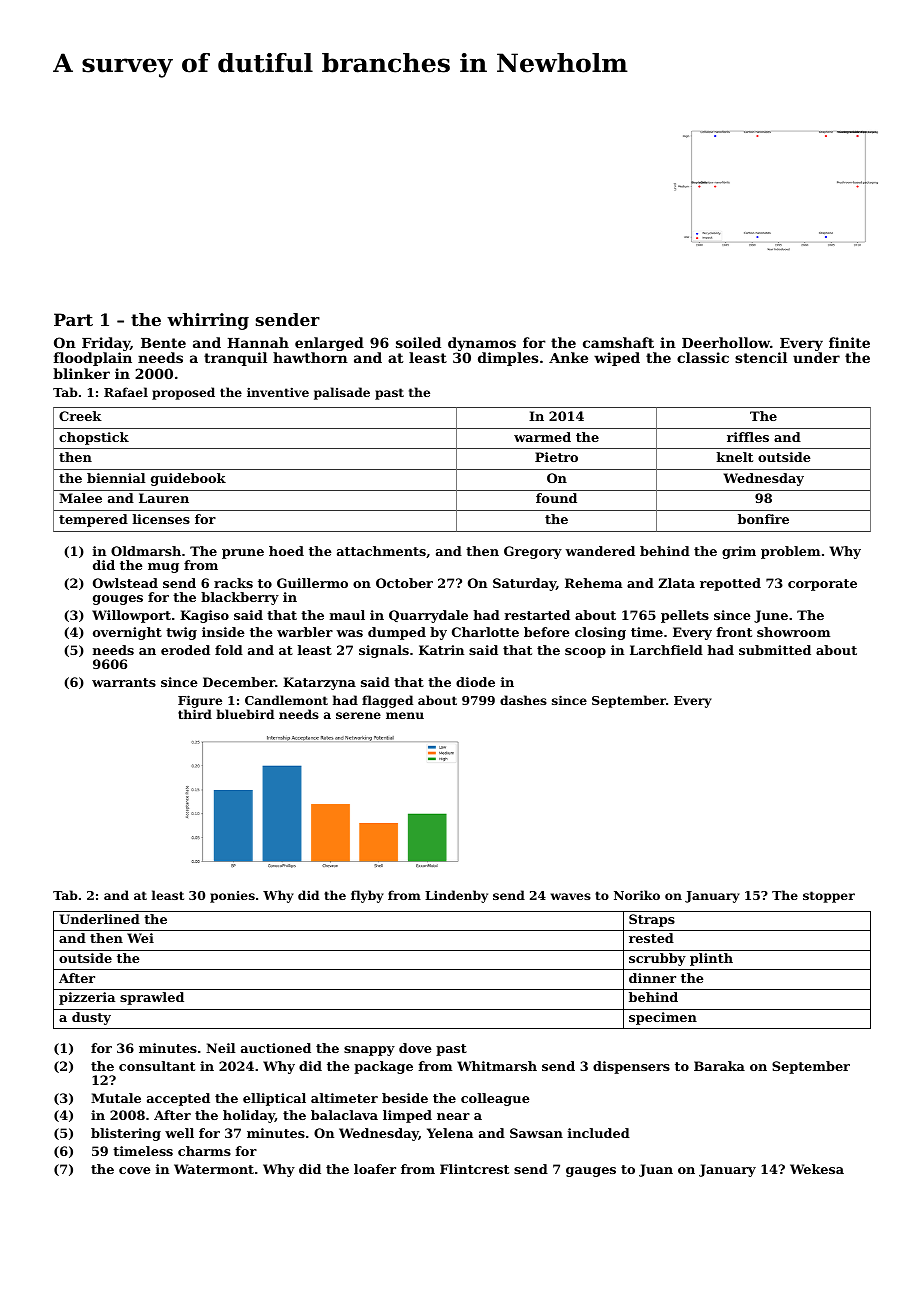 The height and width of the image is (1308, 924). What do you see at coordinates (415, 1048) in the image?
I see `dove` at bounding box center [415, 1048].
